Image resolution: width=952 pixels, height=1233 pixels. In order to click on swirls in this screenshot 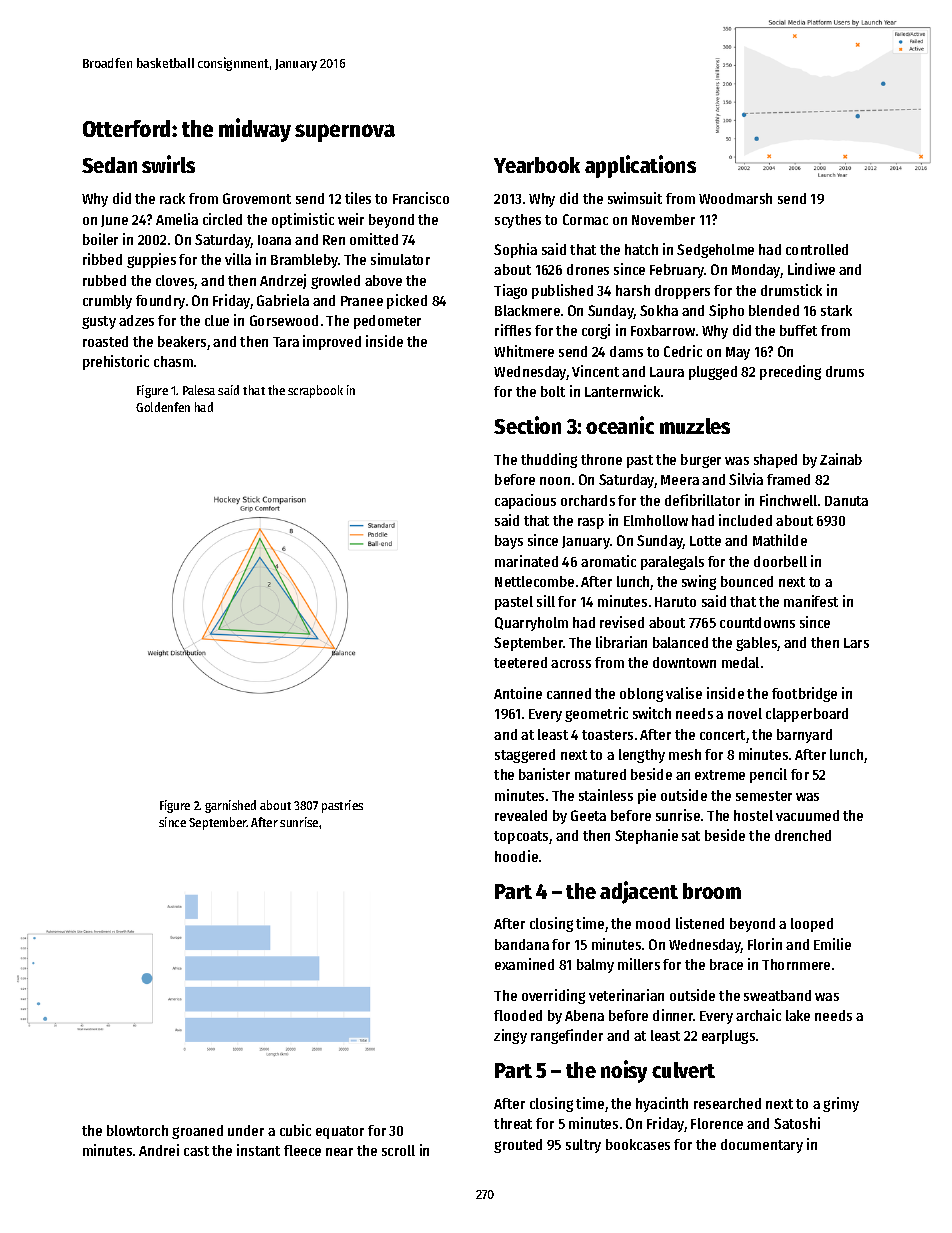, I will do `click(168, 164)`.
